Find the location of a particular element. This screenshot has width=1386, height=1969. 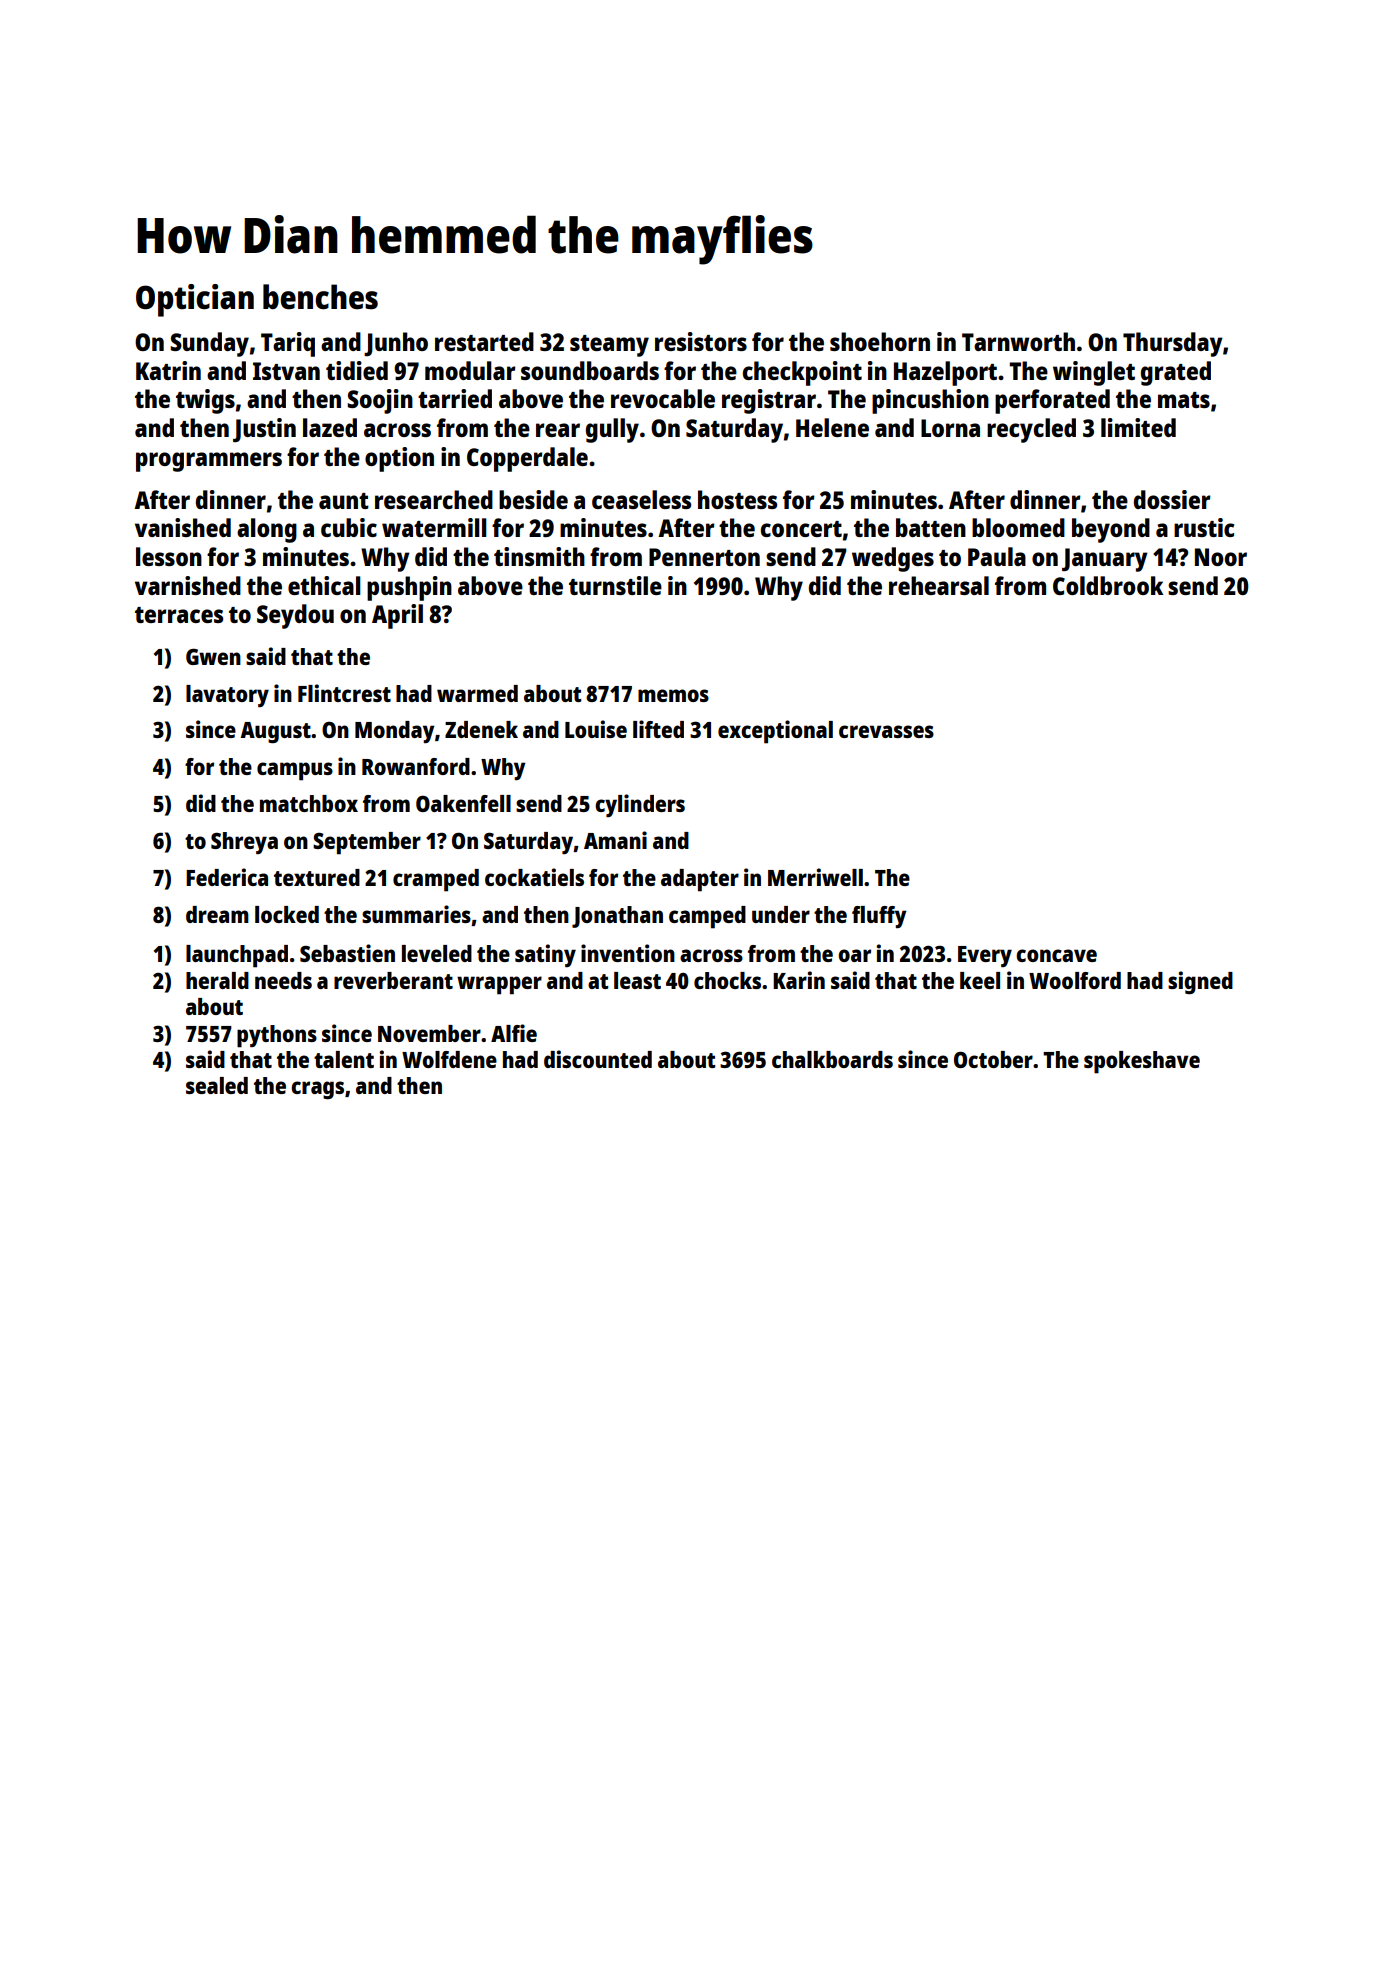

crevasses is located at coordinates (886, 731).
